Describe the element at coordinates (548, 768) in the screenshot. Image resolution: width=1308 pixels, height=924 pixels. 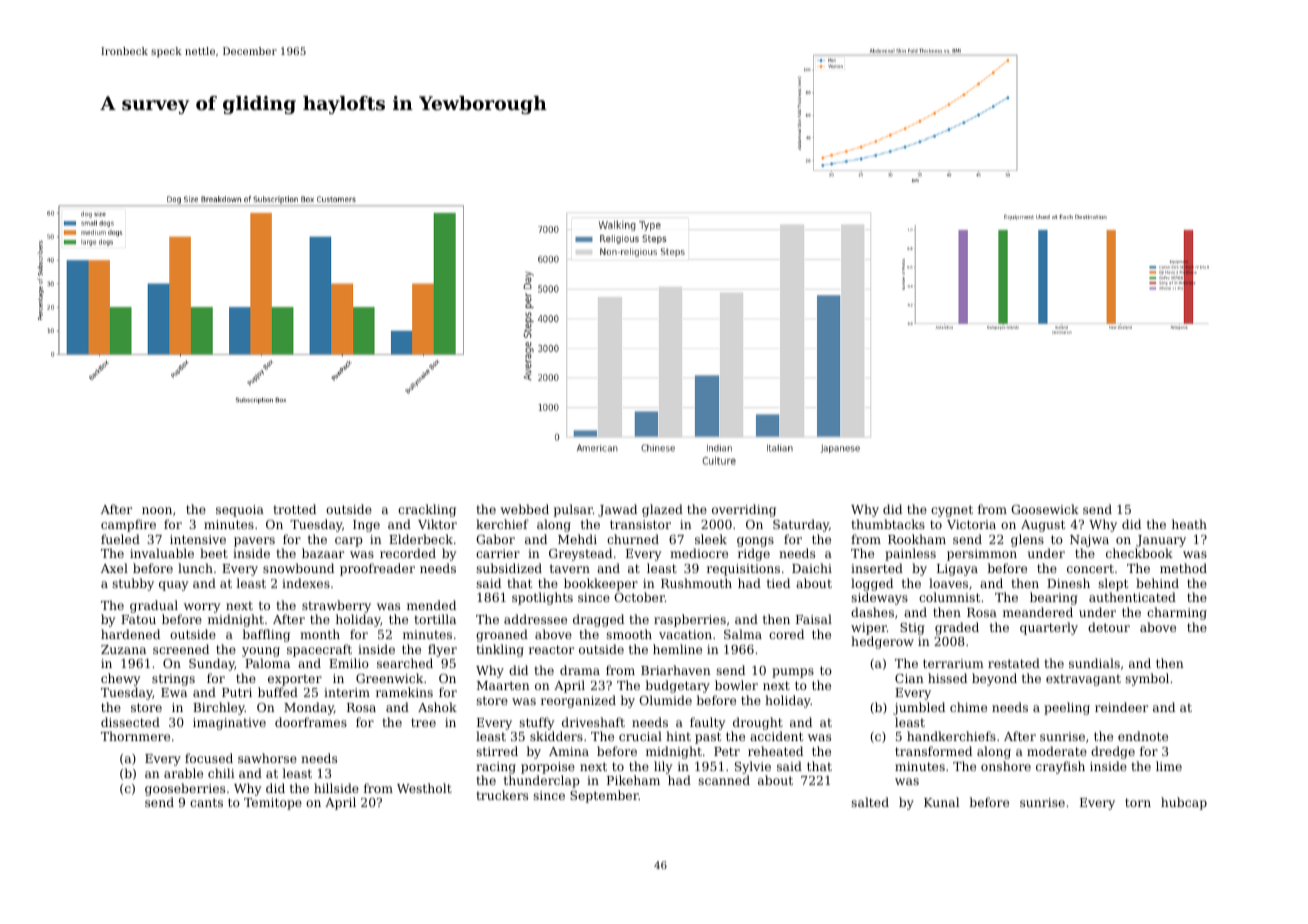
I see `porpoise` at that location.
